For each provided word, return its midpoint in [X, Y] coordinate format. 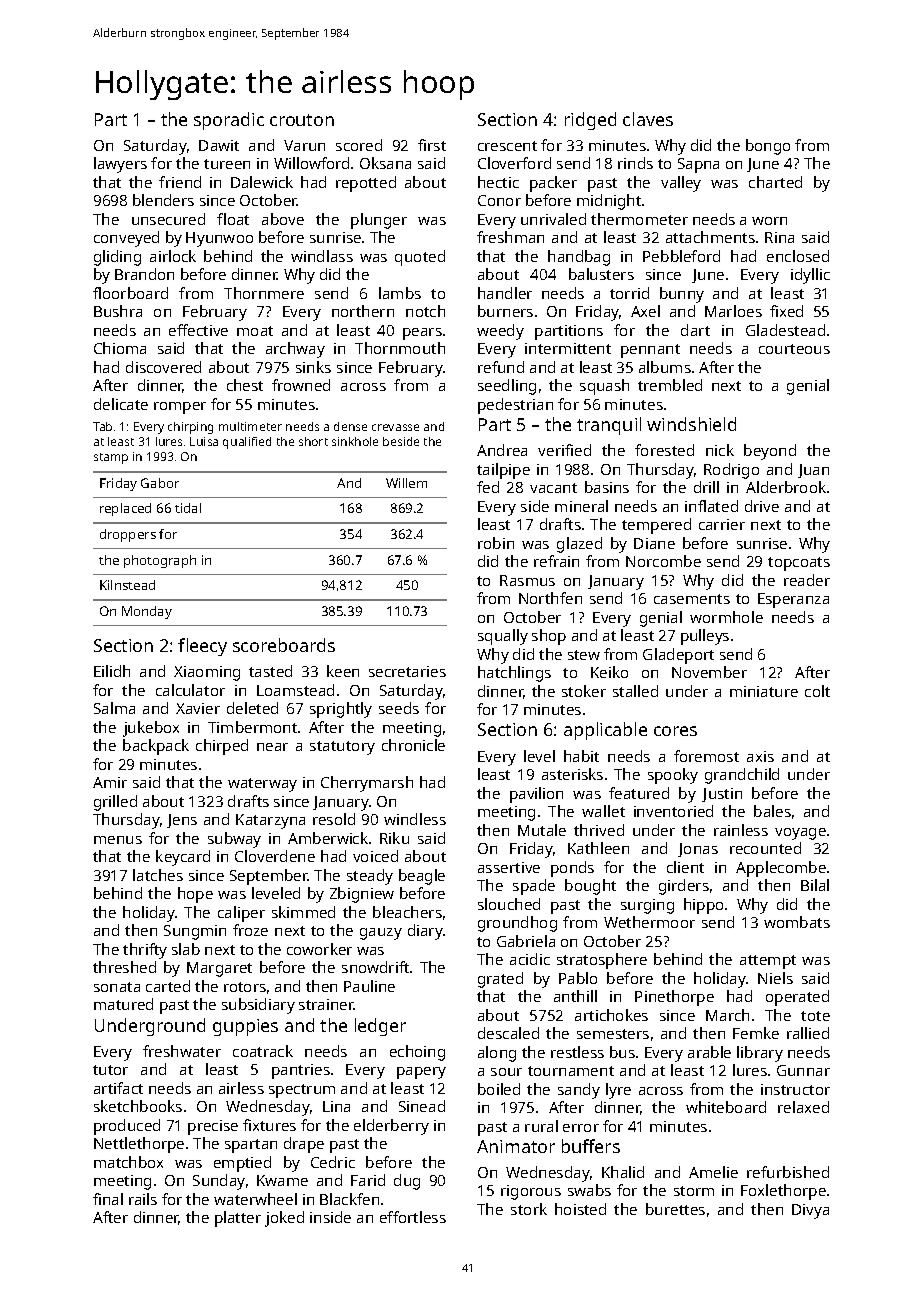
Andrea [502, 450]
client [685, 867]
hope [195, 895]
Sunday [219, 1182]
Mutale [542, 830]
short [313, 441]
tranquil [609, 426]
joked [284, 1219]
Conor [499, 200]
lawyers [120, 165]
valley [681, 184]
